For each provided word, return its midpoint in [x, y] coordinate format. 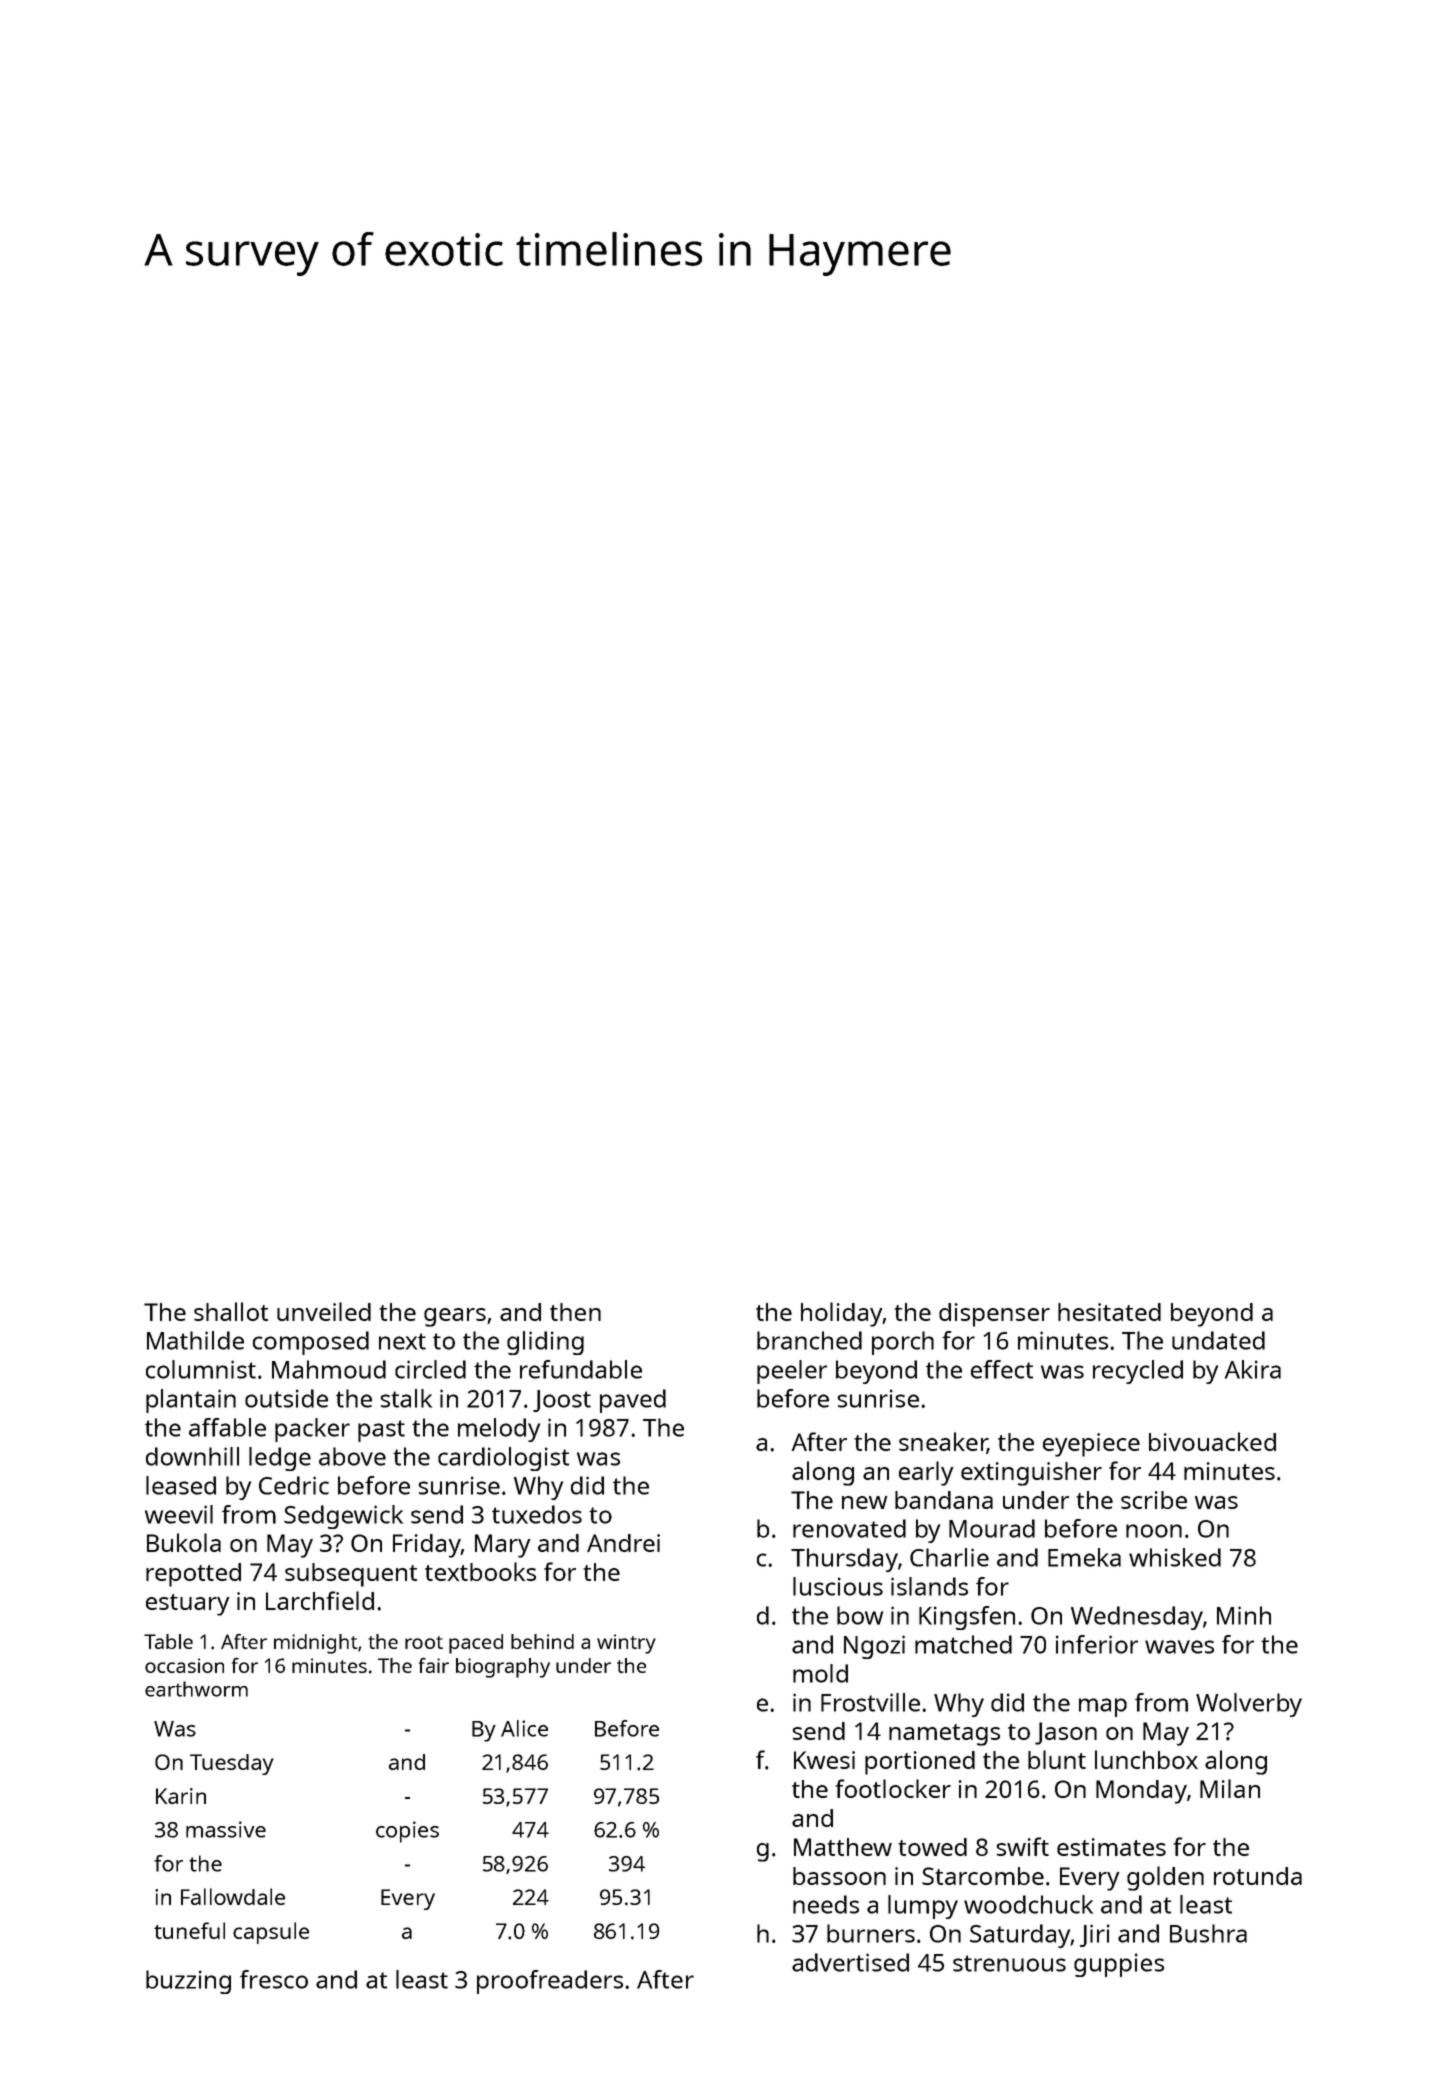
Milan [1230, 1788]
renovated [849, 1528]
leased [181, 1485]
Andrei [623, 1543]
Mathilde [195, 1340]
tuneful [189, 1930]
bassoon [839, 1876]
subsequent [351, 1575]
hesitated [1109, 1312]
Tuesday [232, 1764]
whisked [1175, 1557]
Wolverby [1249, 1705]
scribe [1154, 1500]
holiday [842, 1314]
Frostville [870, 1702]
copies [407, 1832]
